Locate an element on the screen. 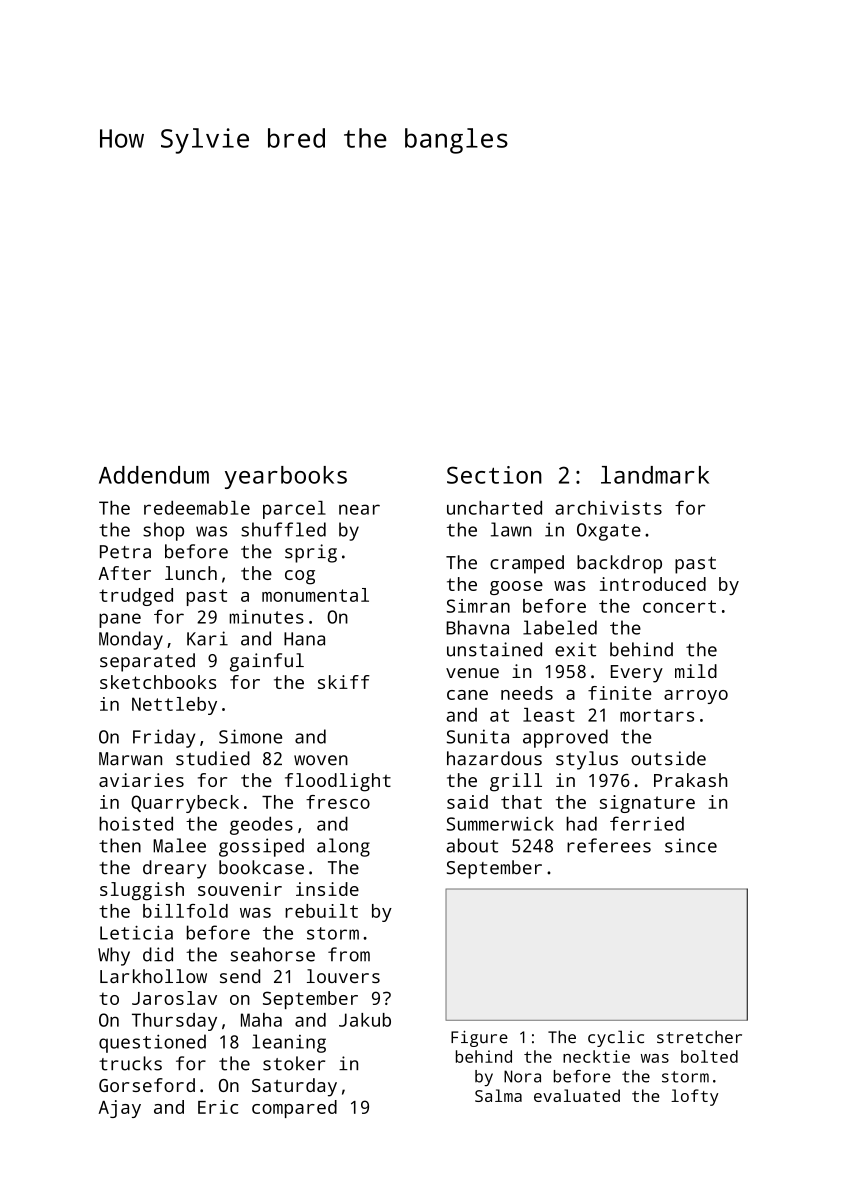  shuffled is located at coordinates (283, 529).
